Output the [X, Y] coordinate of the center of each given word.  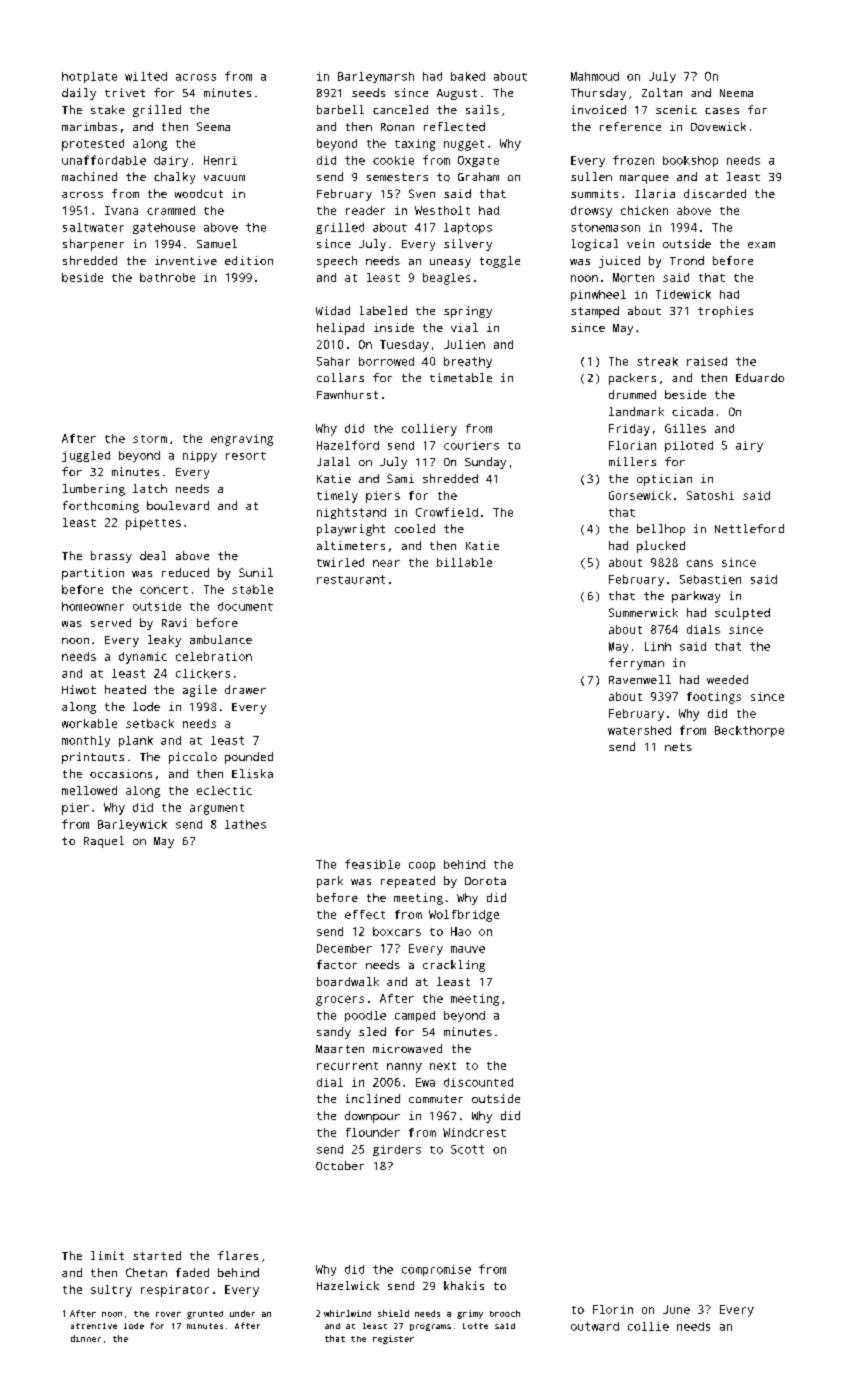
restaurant [351, 579]
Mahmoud [595, 76]
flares [238, 1255]
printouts [93, 758]
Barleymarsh [376, 77]
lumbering [94, 490]
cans [700, 563]
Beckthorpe [749, 731]
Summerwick [643, 612]
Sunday [485, 463]
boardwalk [348, 981]
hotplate [89, 77]
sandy [334, 1033]
